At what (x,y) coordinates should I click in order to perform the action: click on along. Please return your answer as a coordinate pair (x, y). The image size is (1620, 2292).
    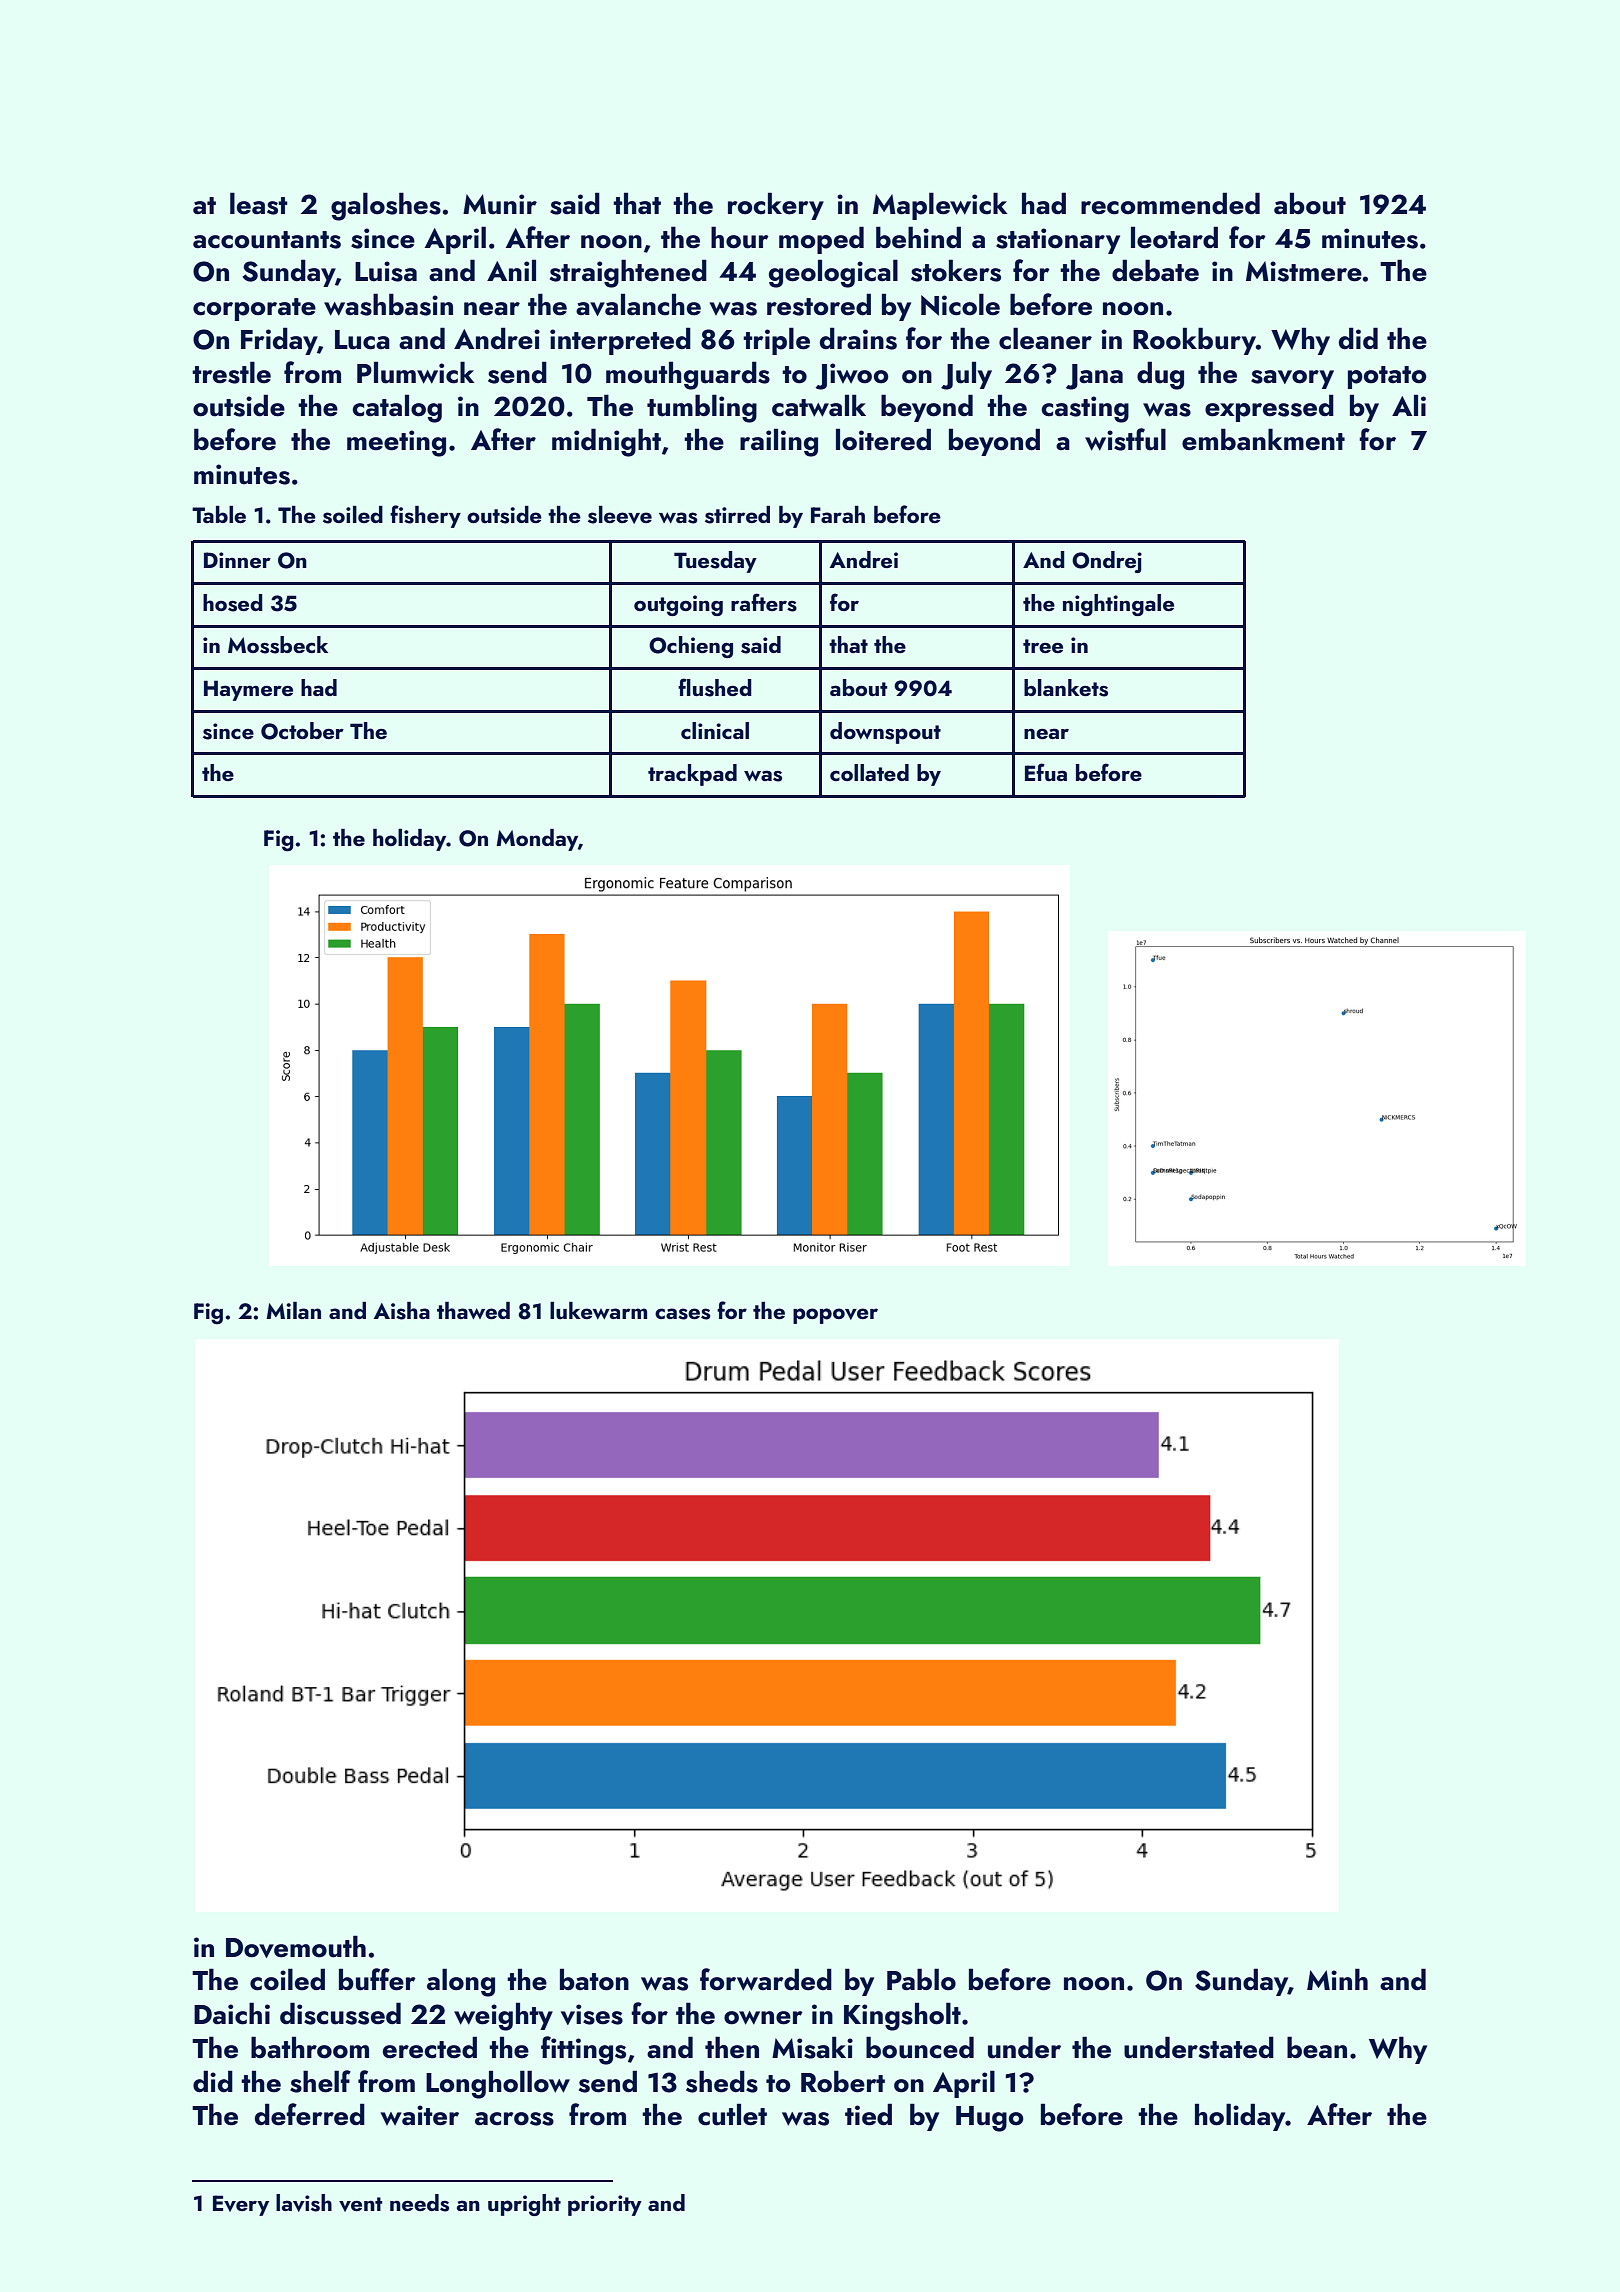
    Looking at the image, I should click on (461, 1982).
